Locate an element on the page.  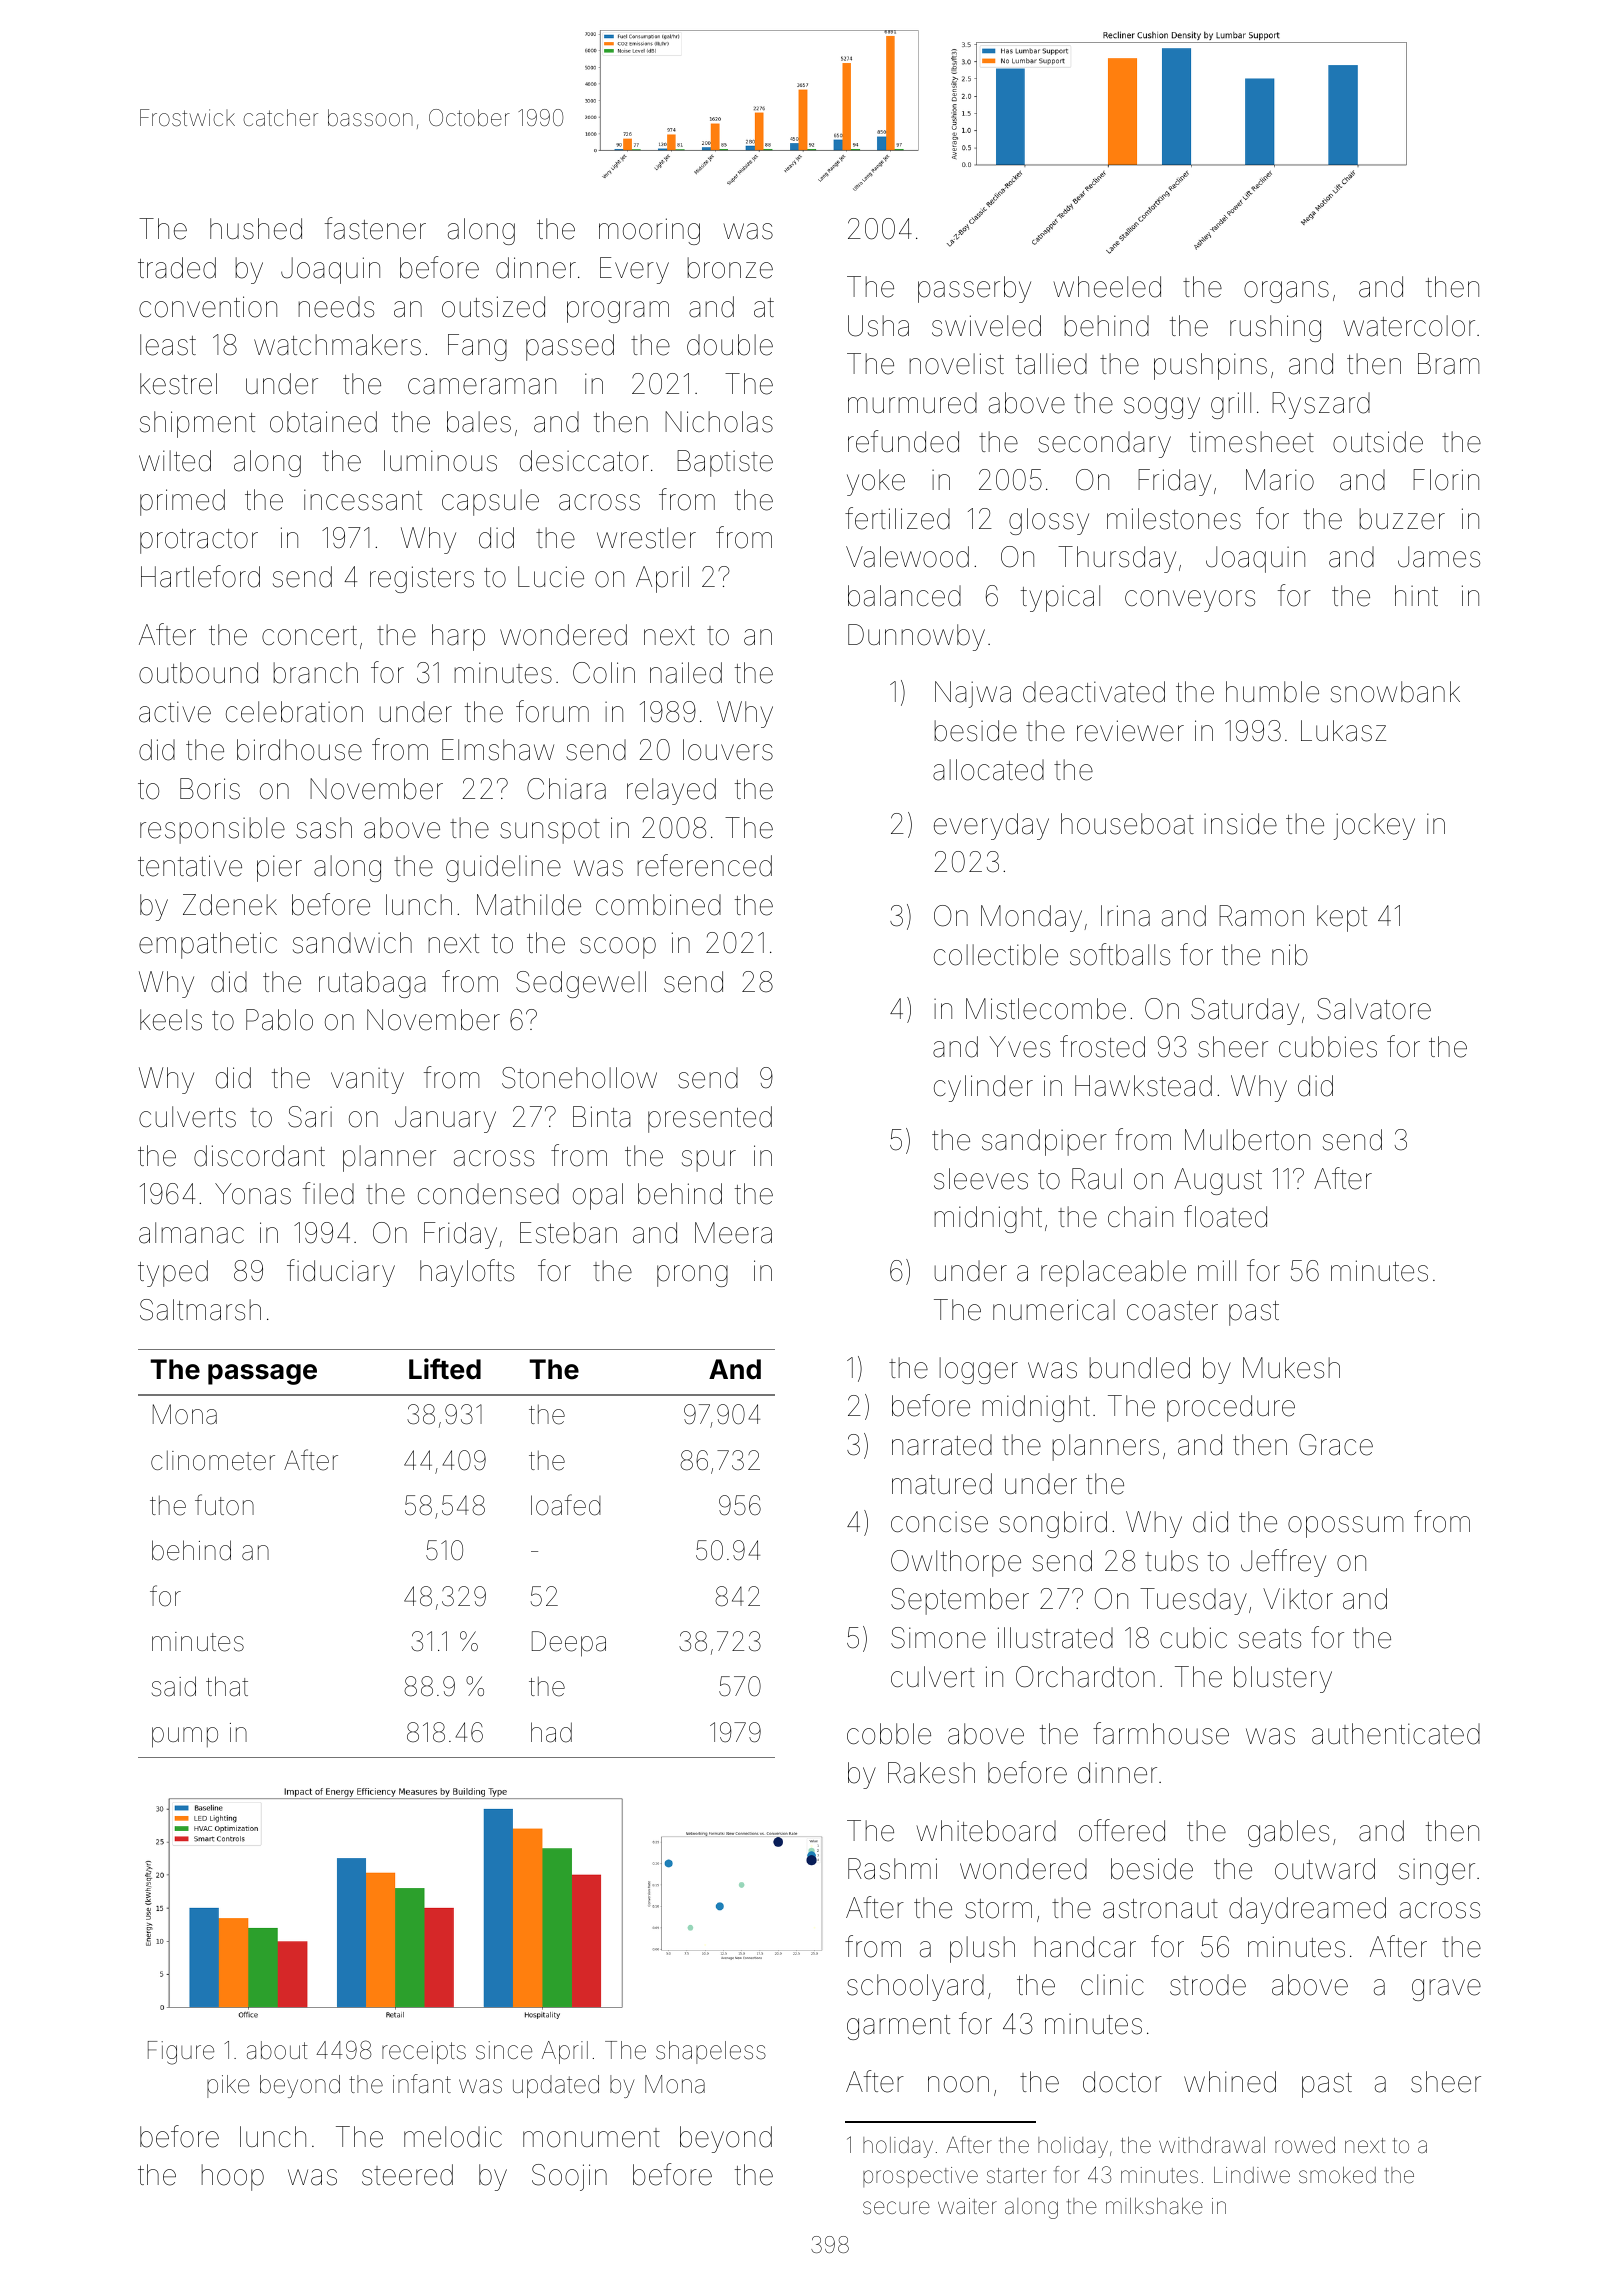
Viktor is located at coordinates (1298, 1599).
